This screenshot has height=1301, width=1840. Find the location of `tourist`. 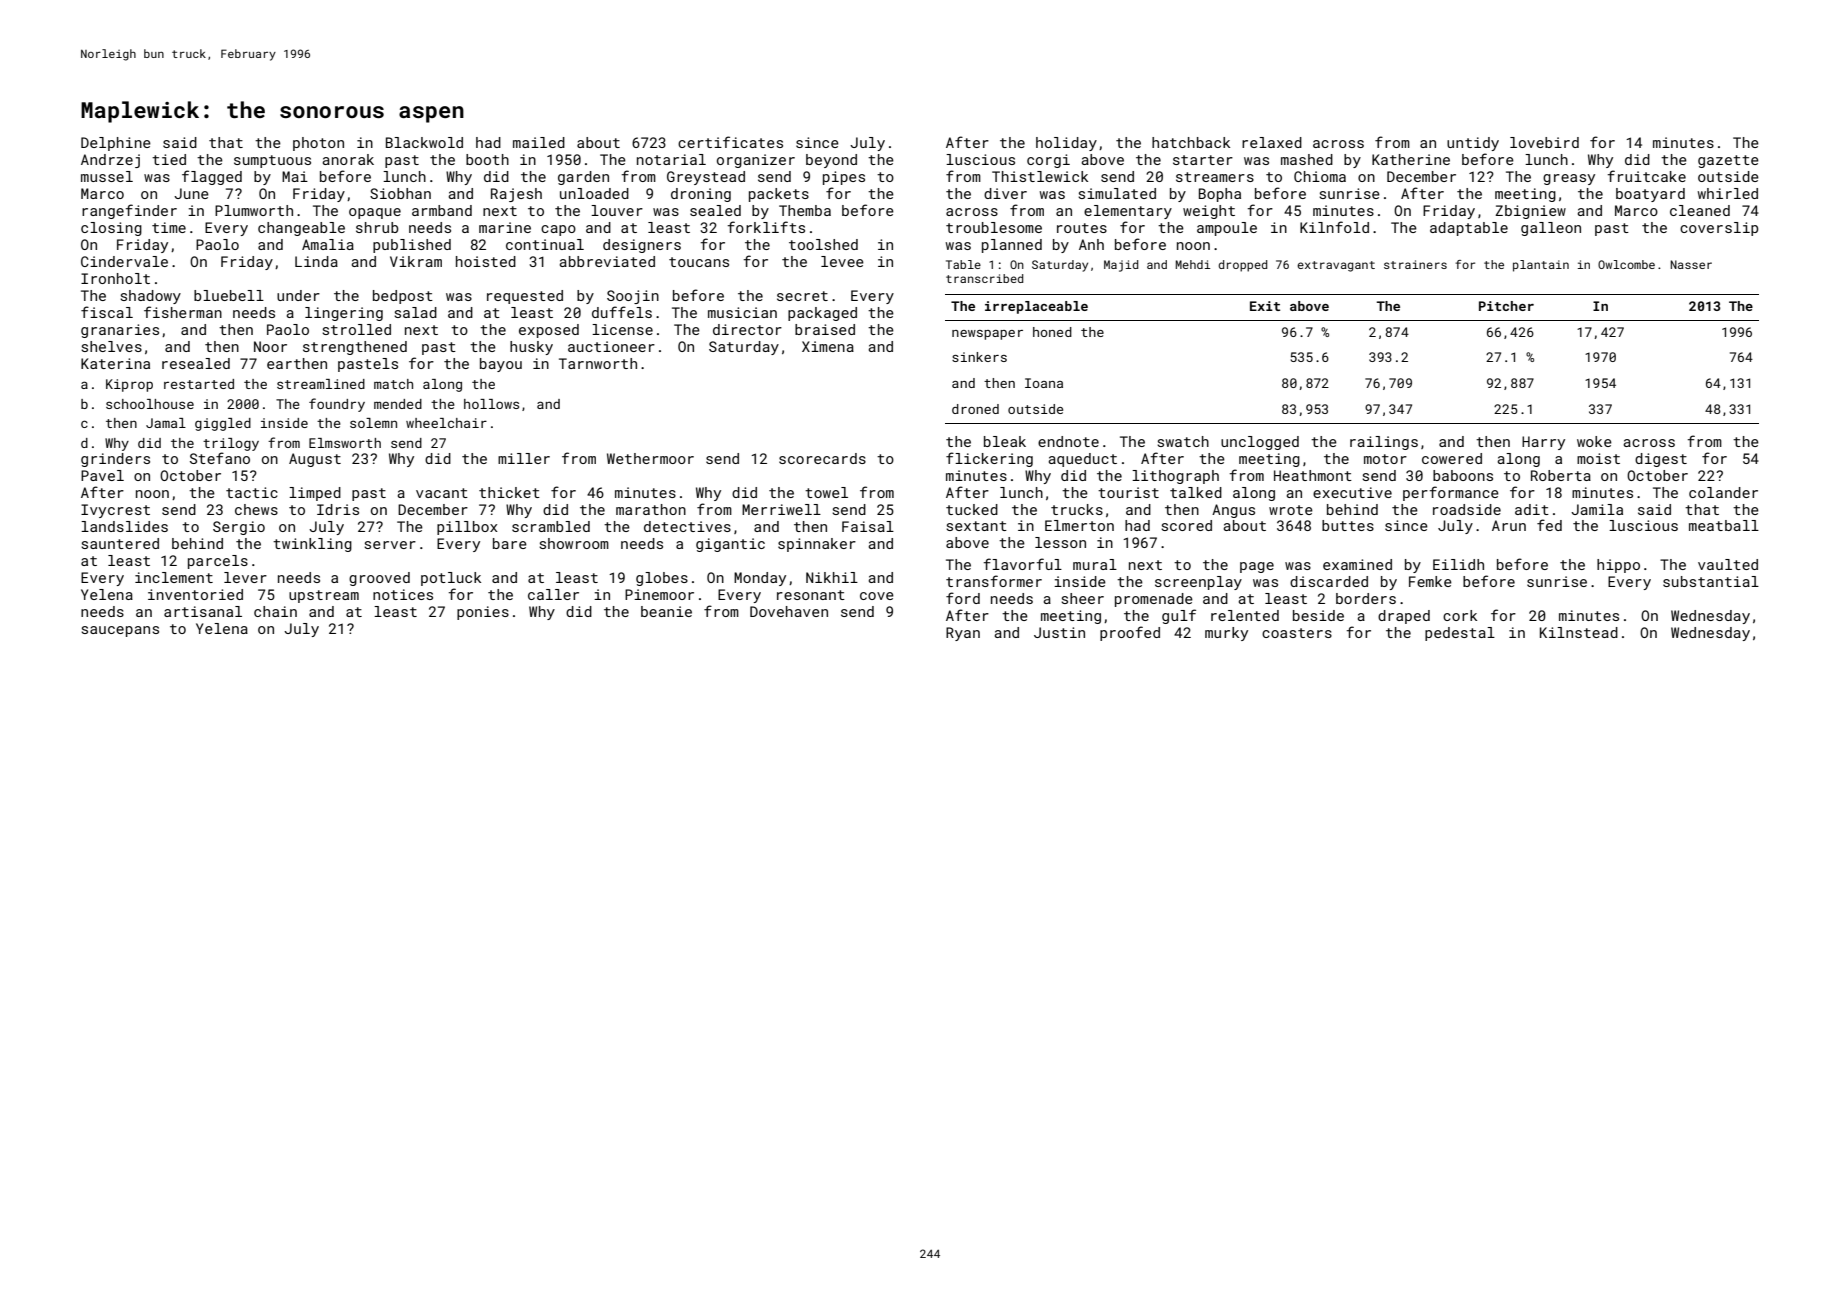

tourist is located at coordinates (1128, 492).
